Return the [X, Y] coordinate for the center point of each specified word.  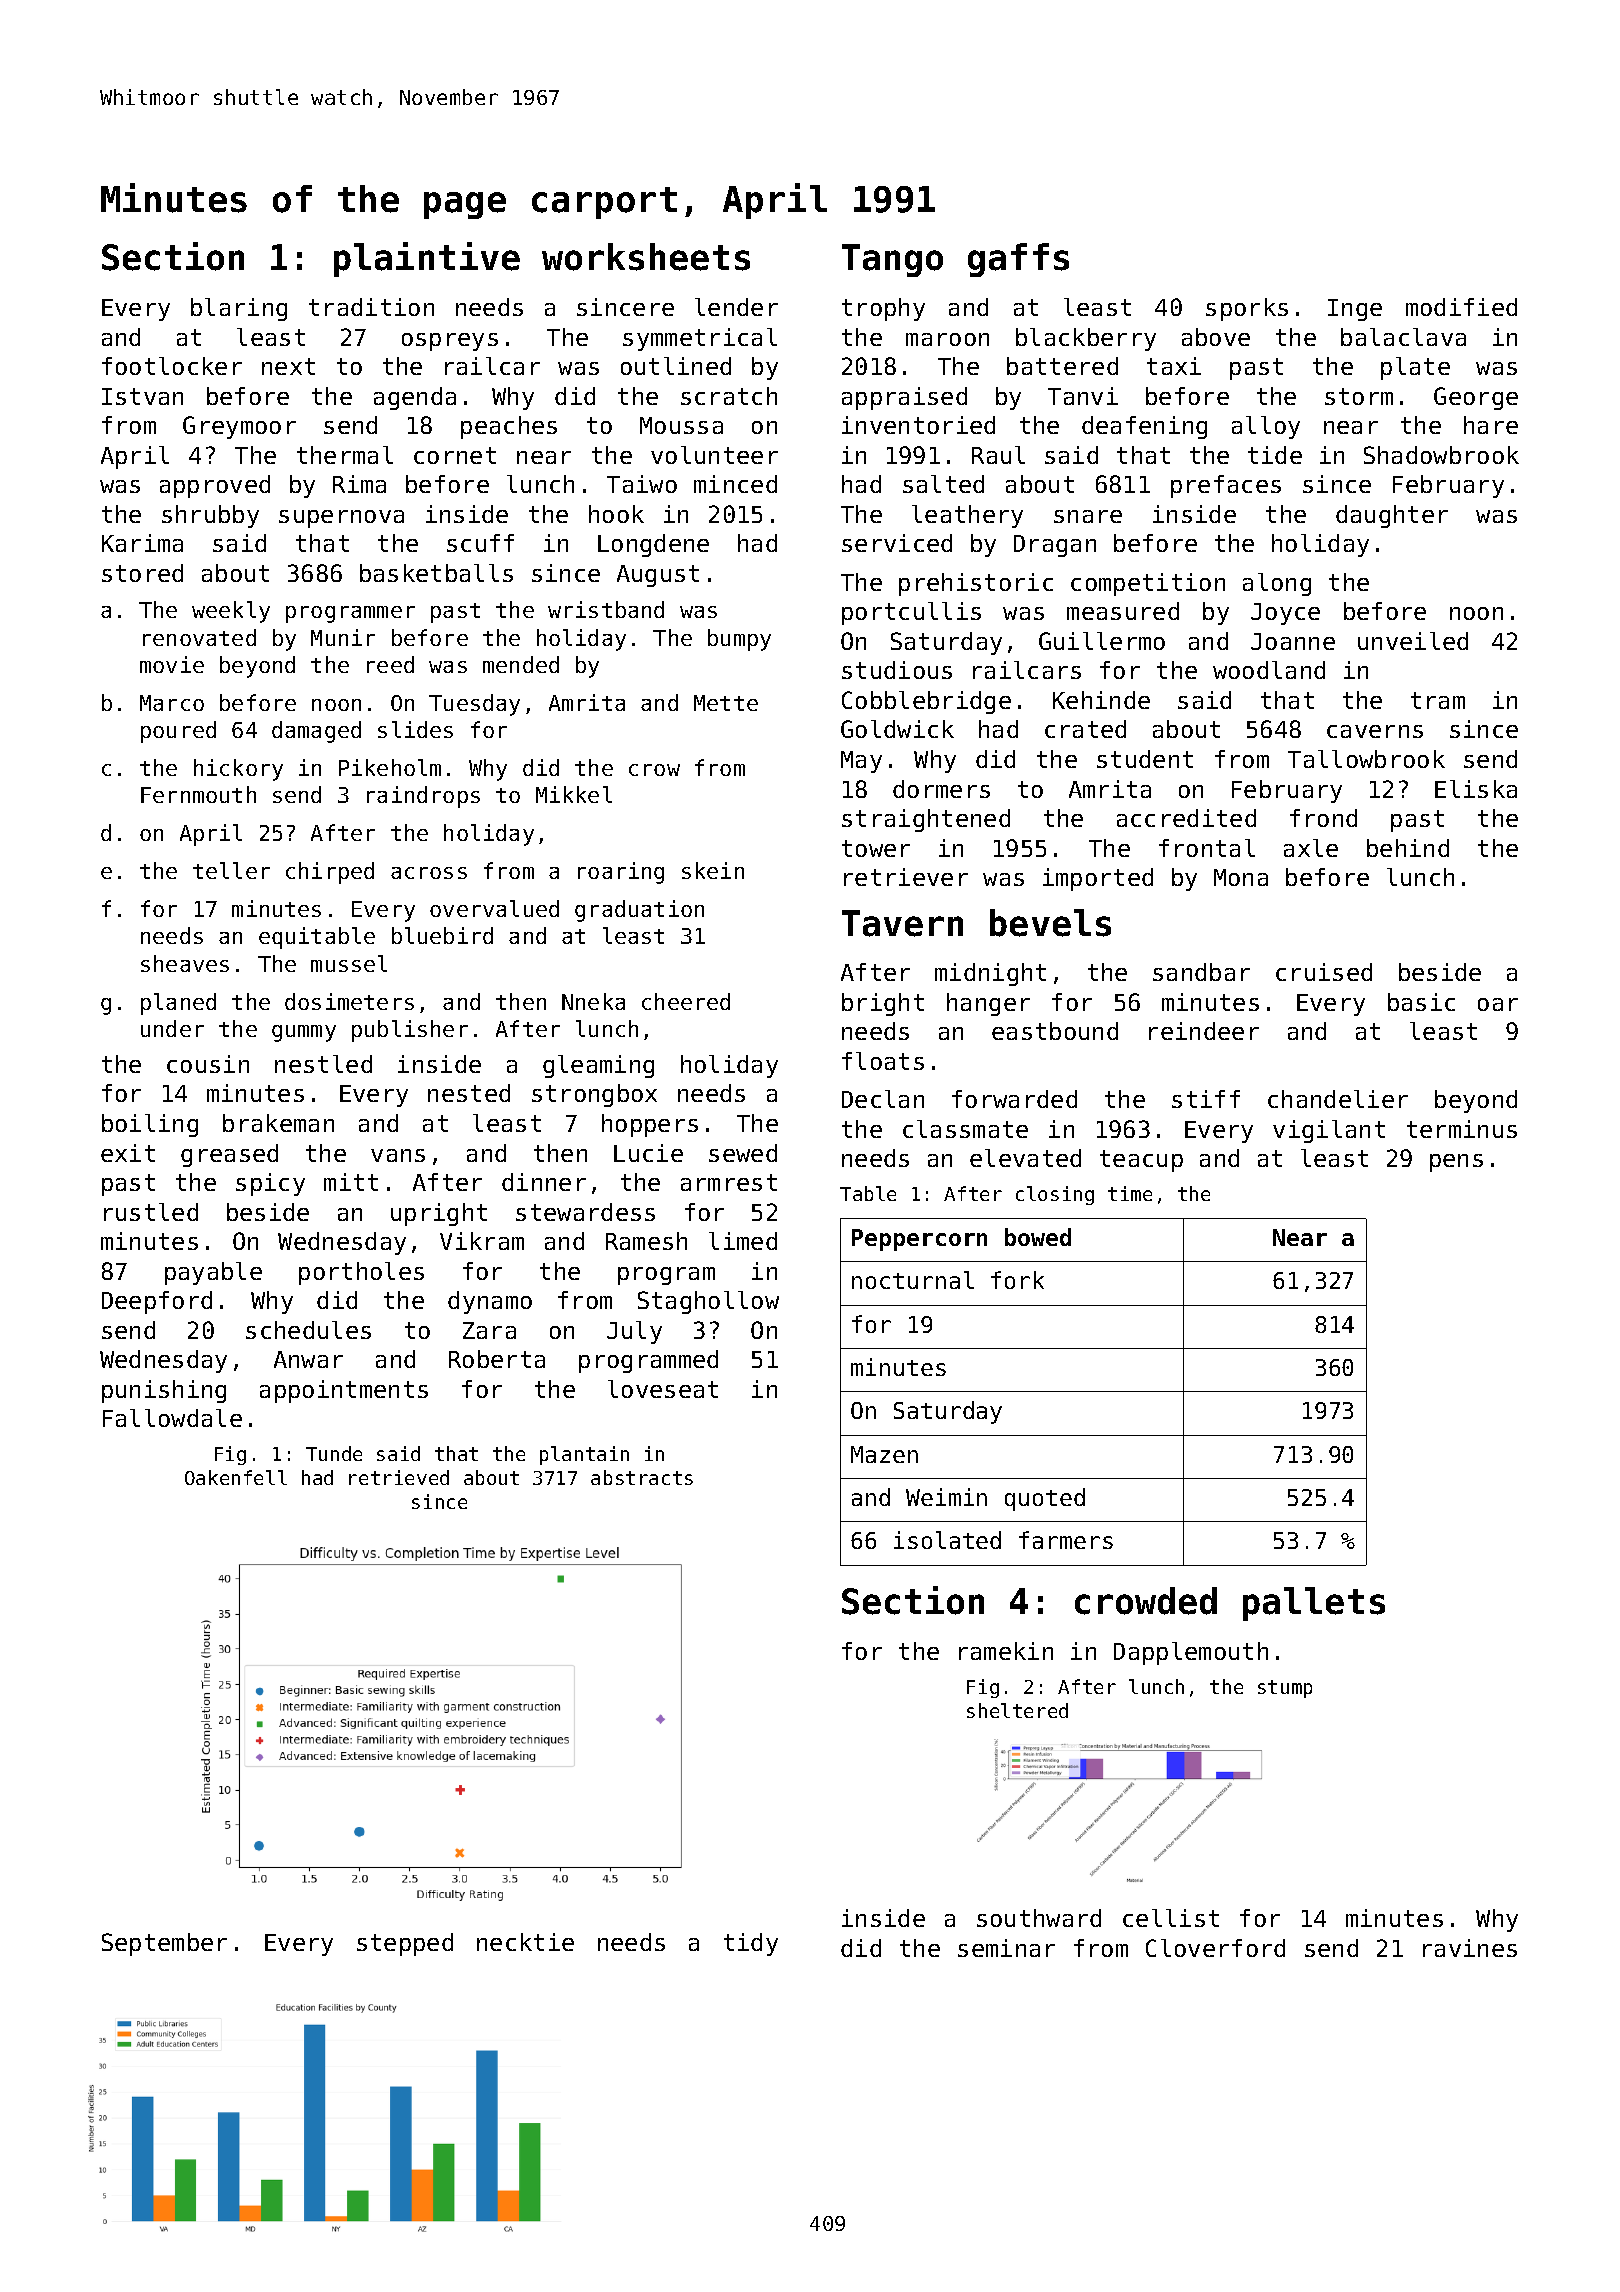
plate [1415, 368]
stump [1285, 1689]
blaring [239, 309]
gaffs [1018, 260]
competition [1148, 584]
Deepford [157, 1302]
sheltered [1017, 1710]
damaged [316, 732]
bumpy [739, 640]
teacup [1141, 1161]
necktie [525, 1942]
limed [743, 1241]
